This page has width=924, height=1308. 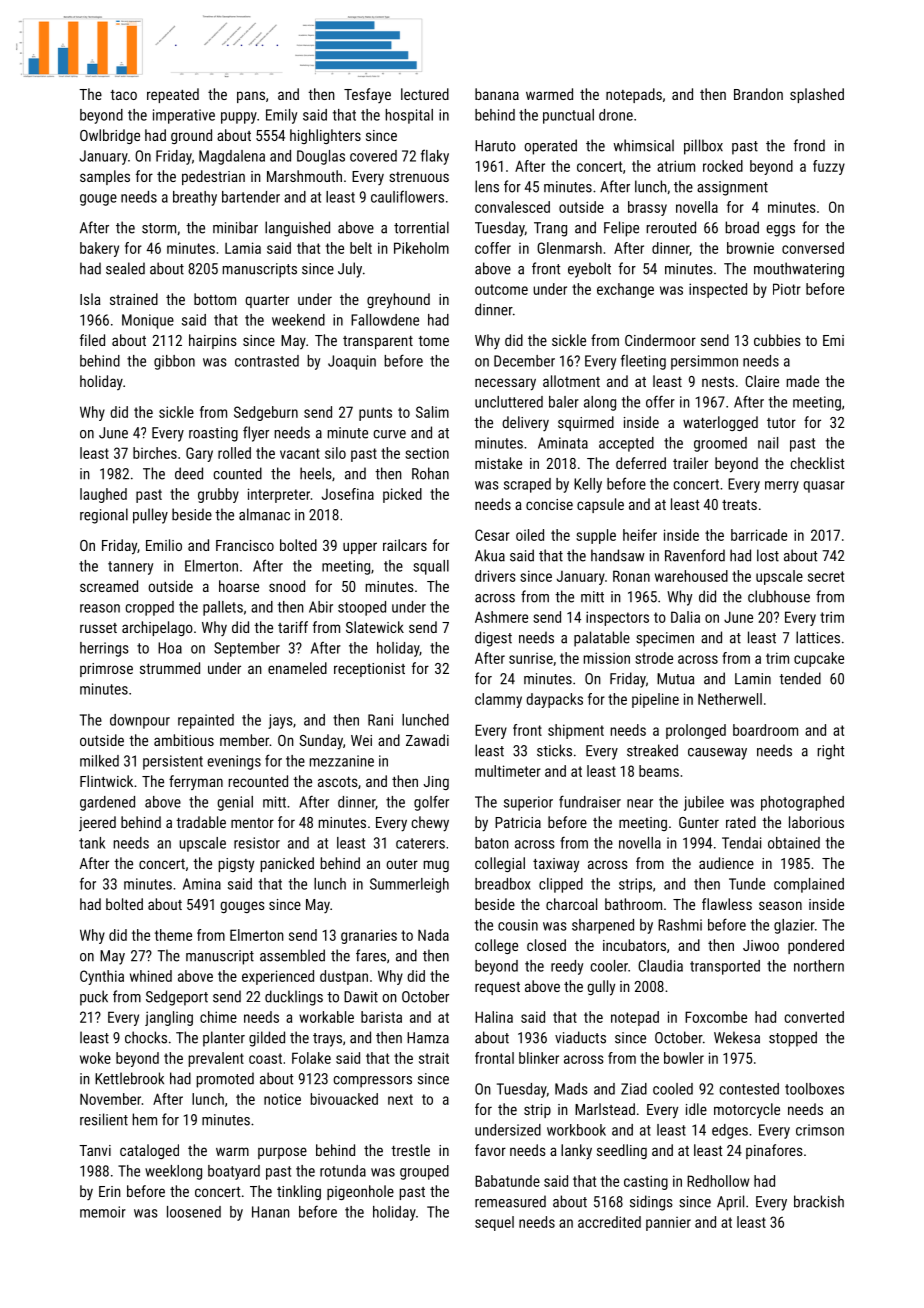 I want to click on notice, so click(x=282, y=1099).
